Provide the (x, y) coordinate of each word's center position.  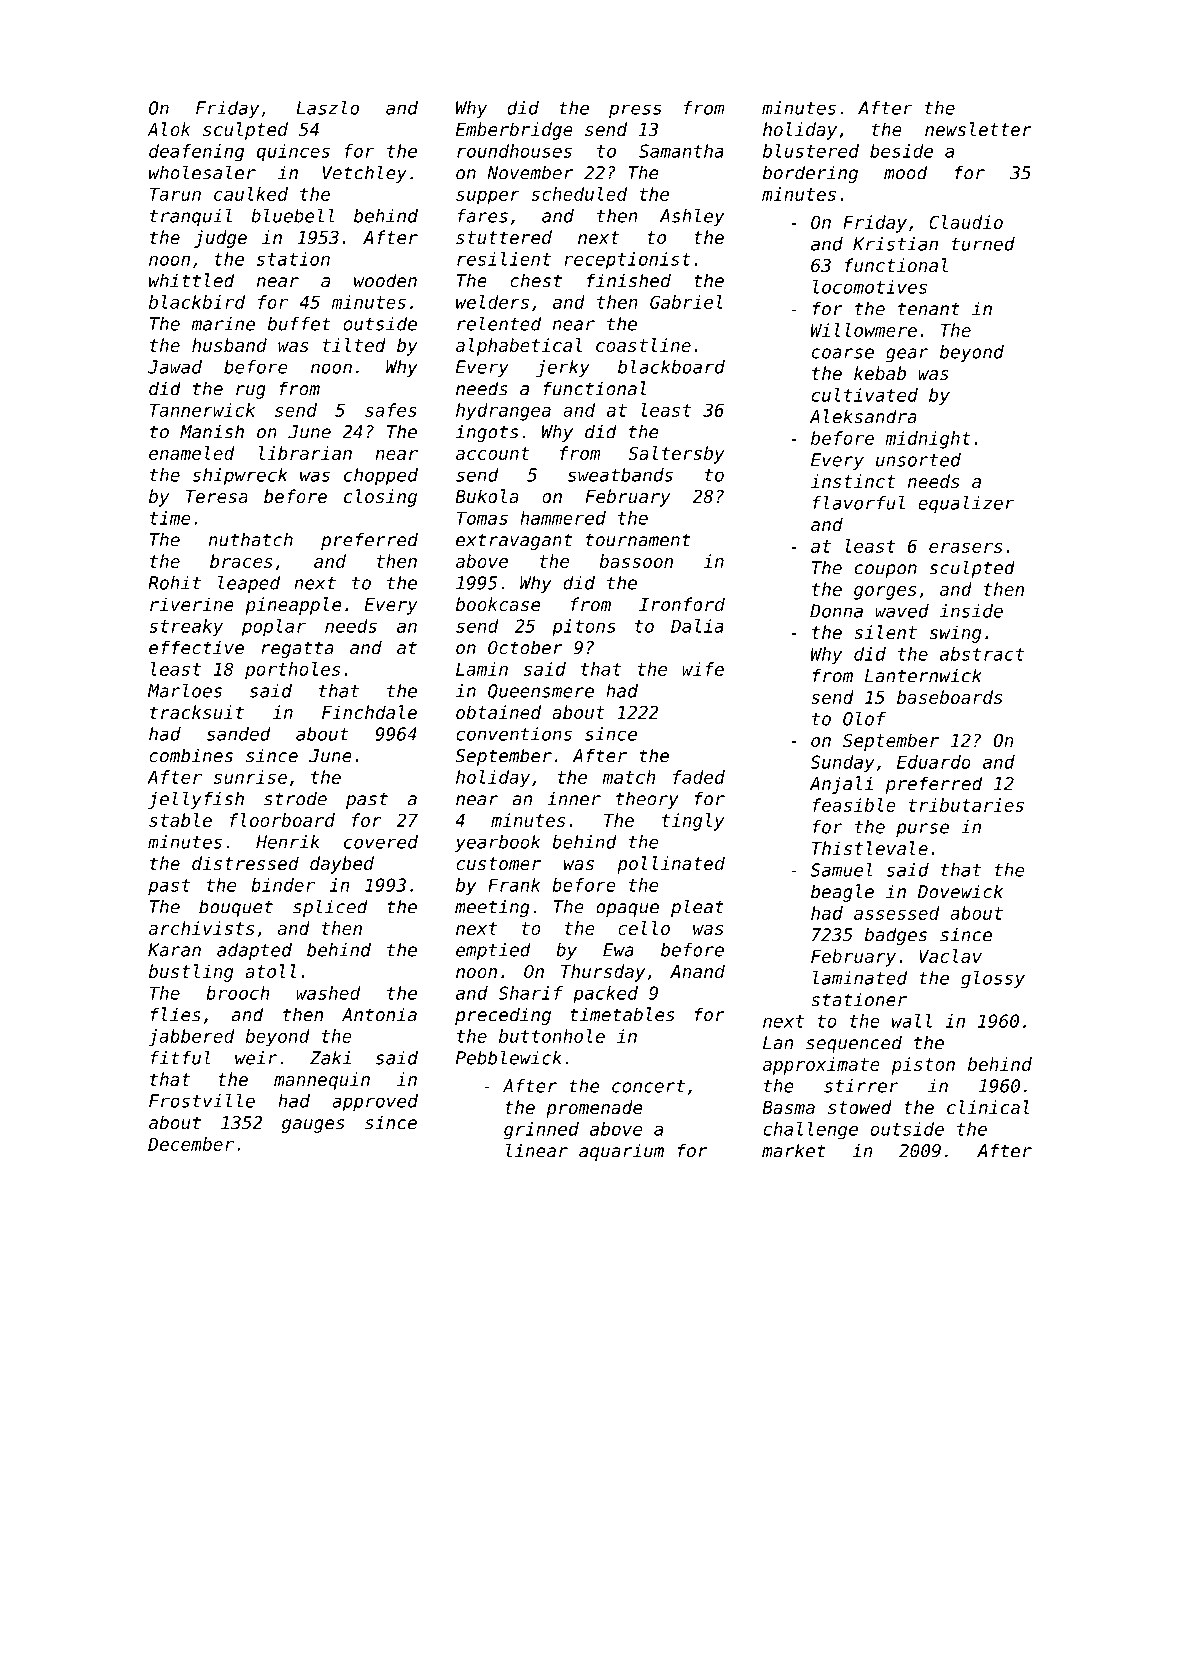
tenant (929, 309)
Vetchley (365, 174)
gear (907, 355)
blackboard (671, 367)
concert (648, 1086)
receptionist (627, 261)
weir (256, 1058)
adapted (254, 951)
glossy (993, 980)
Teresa (217, 496)
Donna (836, 611)
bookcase (498, 604)
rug (251, 392)
